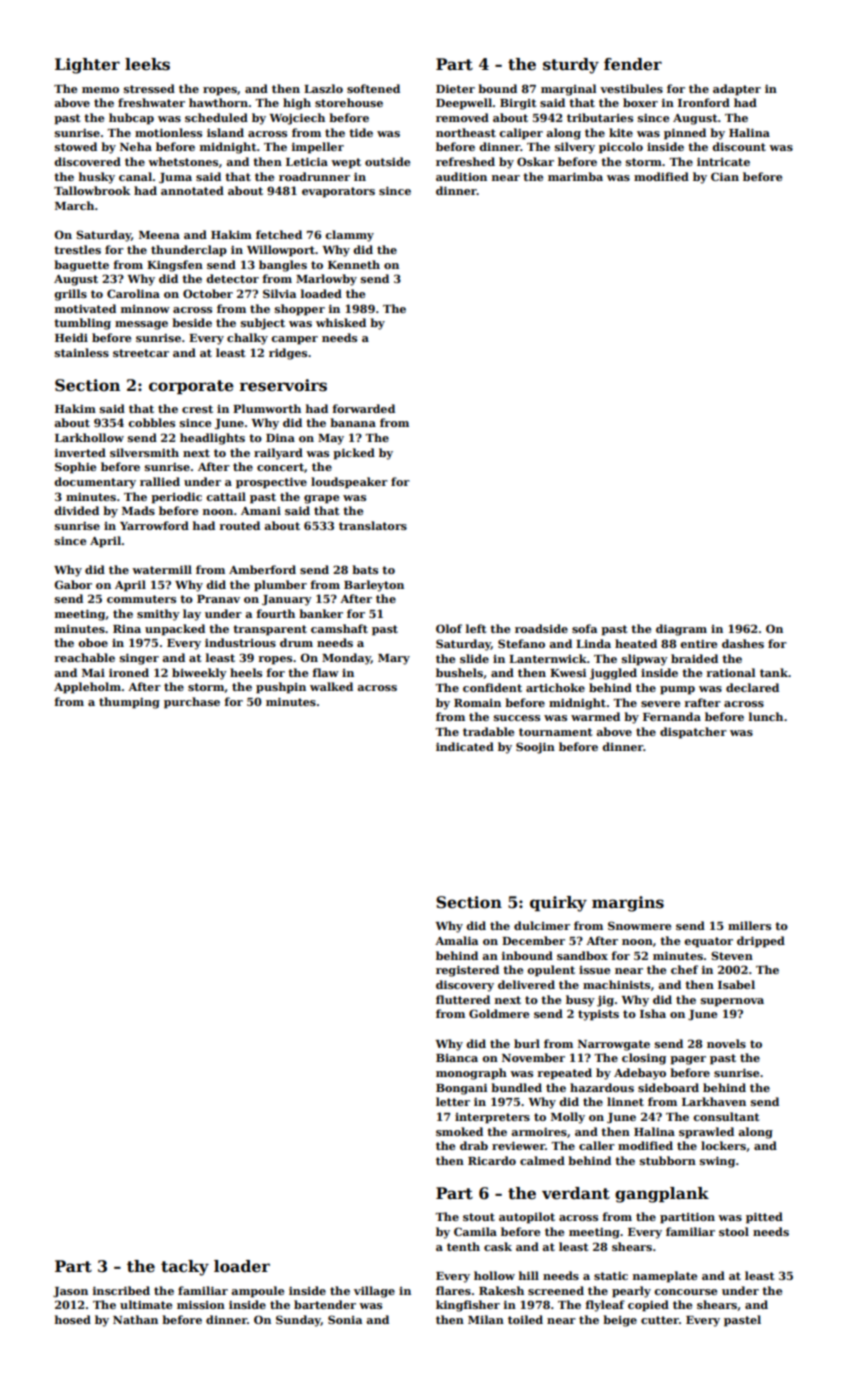 The height and width of the document is (1400, 849). What do you see at coordinates (121, 1290) in the document?
I see `inscribed` at bounding box center [121, 1290].
